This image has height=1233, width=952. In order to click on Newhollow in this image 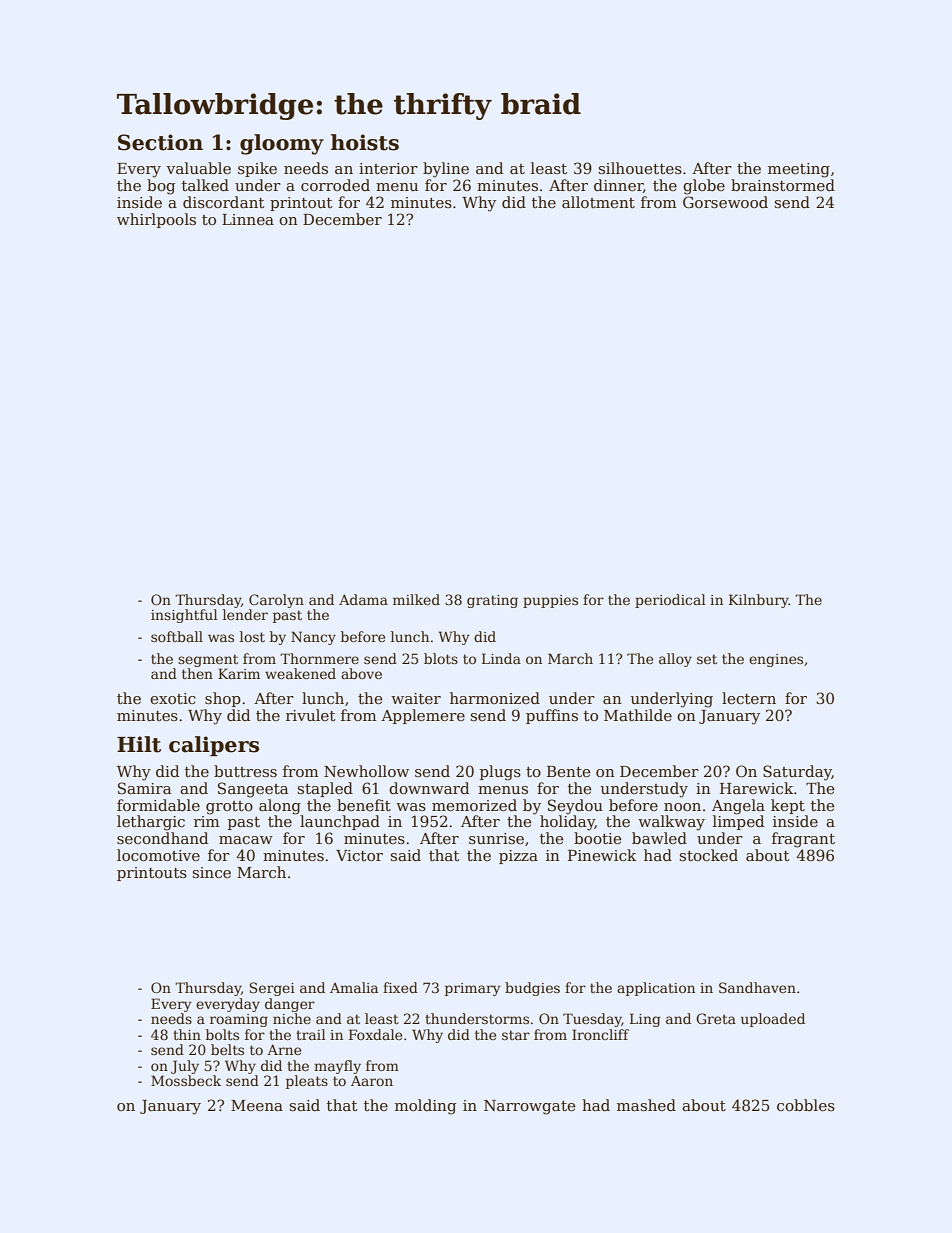, I will do `click(366, 771)`.
